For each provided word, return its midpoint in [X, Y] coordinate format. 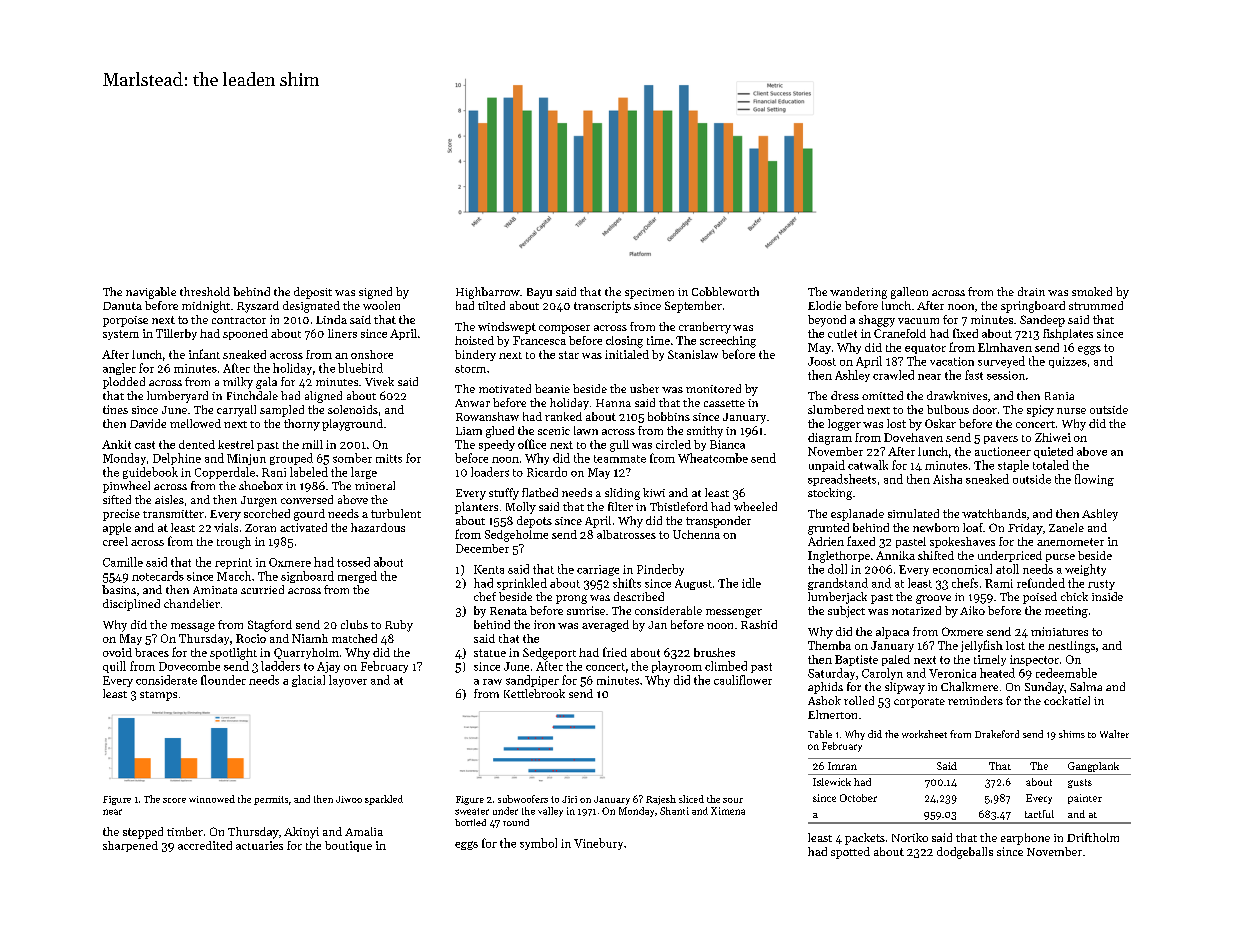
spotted [850, 853]
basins [119, 589]
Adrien [826, 541]
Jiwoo [349, 799]
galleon [909, 293]
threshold [205, 291]
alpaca [892, 633]
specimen [649, 293]
